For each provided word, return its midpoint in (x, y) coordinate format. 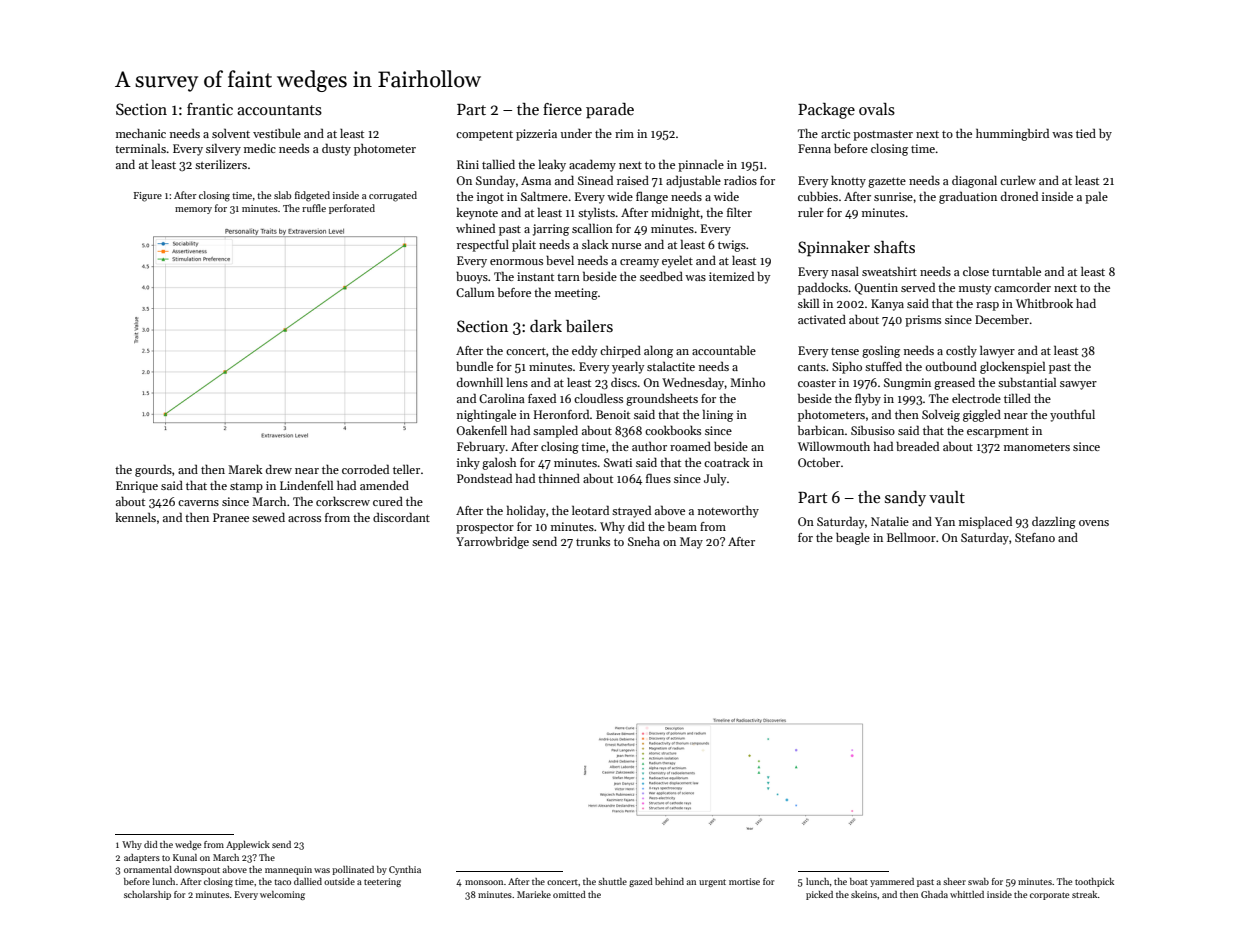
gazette (887, 182)
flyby (868, 399)
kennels (135, 517)
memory (193, 210)
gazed (641, 882)
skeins (864, 894)
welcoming (282, 895)
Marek (245, 469)
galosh (499, 463)
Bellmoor (911, 537)
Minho (747, 382)
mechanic (141, 133)
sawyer (1078, 385)
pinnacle (701, 165)
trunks (593, 541)
